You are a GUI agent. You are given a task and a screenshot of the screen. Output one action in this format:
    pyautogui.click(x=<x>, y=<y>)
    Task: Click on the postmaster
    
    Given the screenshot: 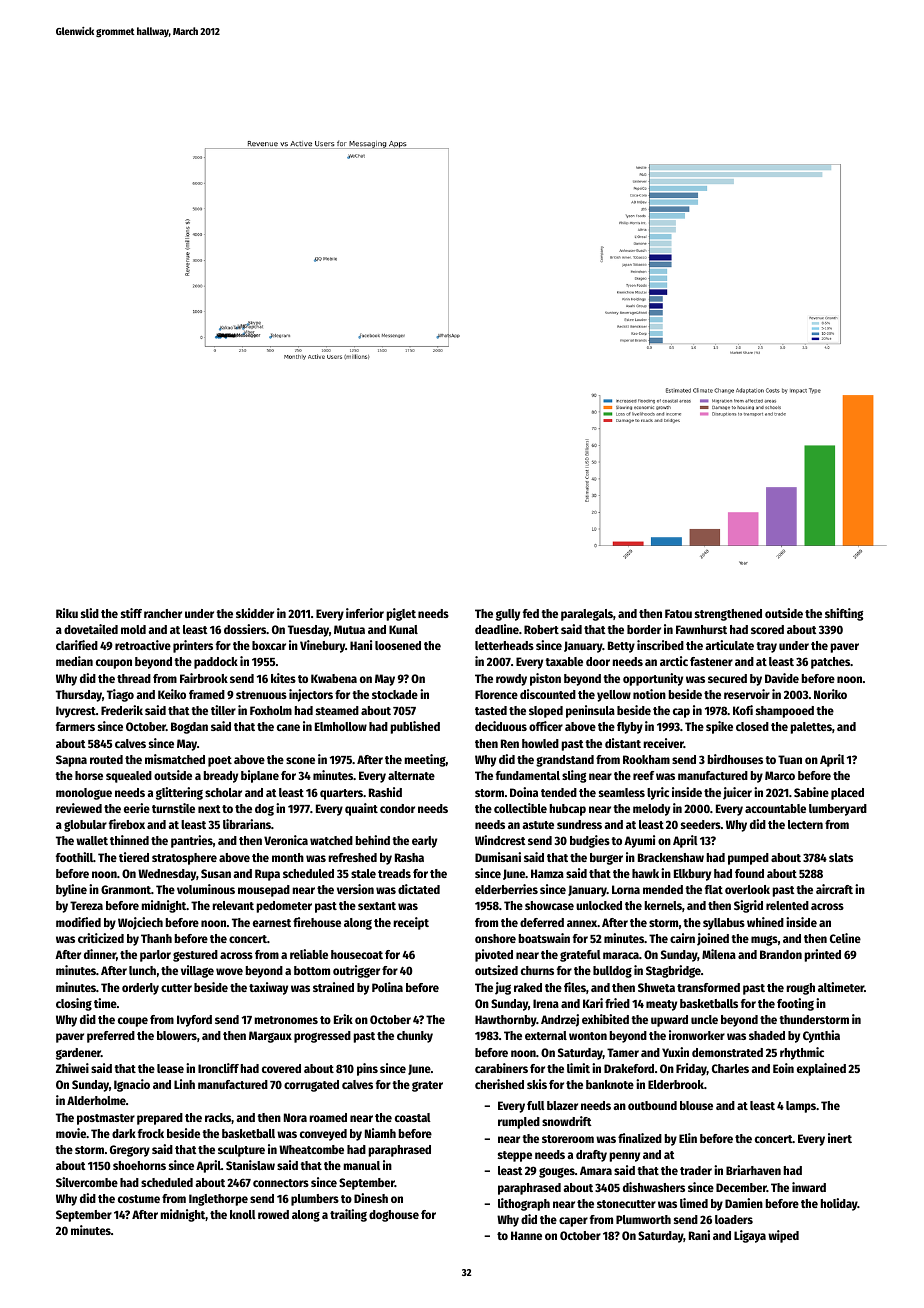 What is the action you would take?
    pyautogui.click(x=106, y=1119)
